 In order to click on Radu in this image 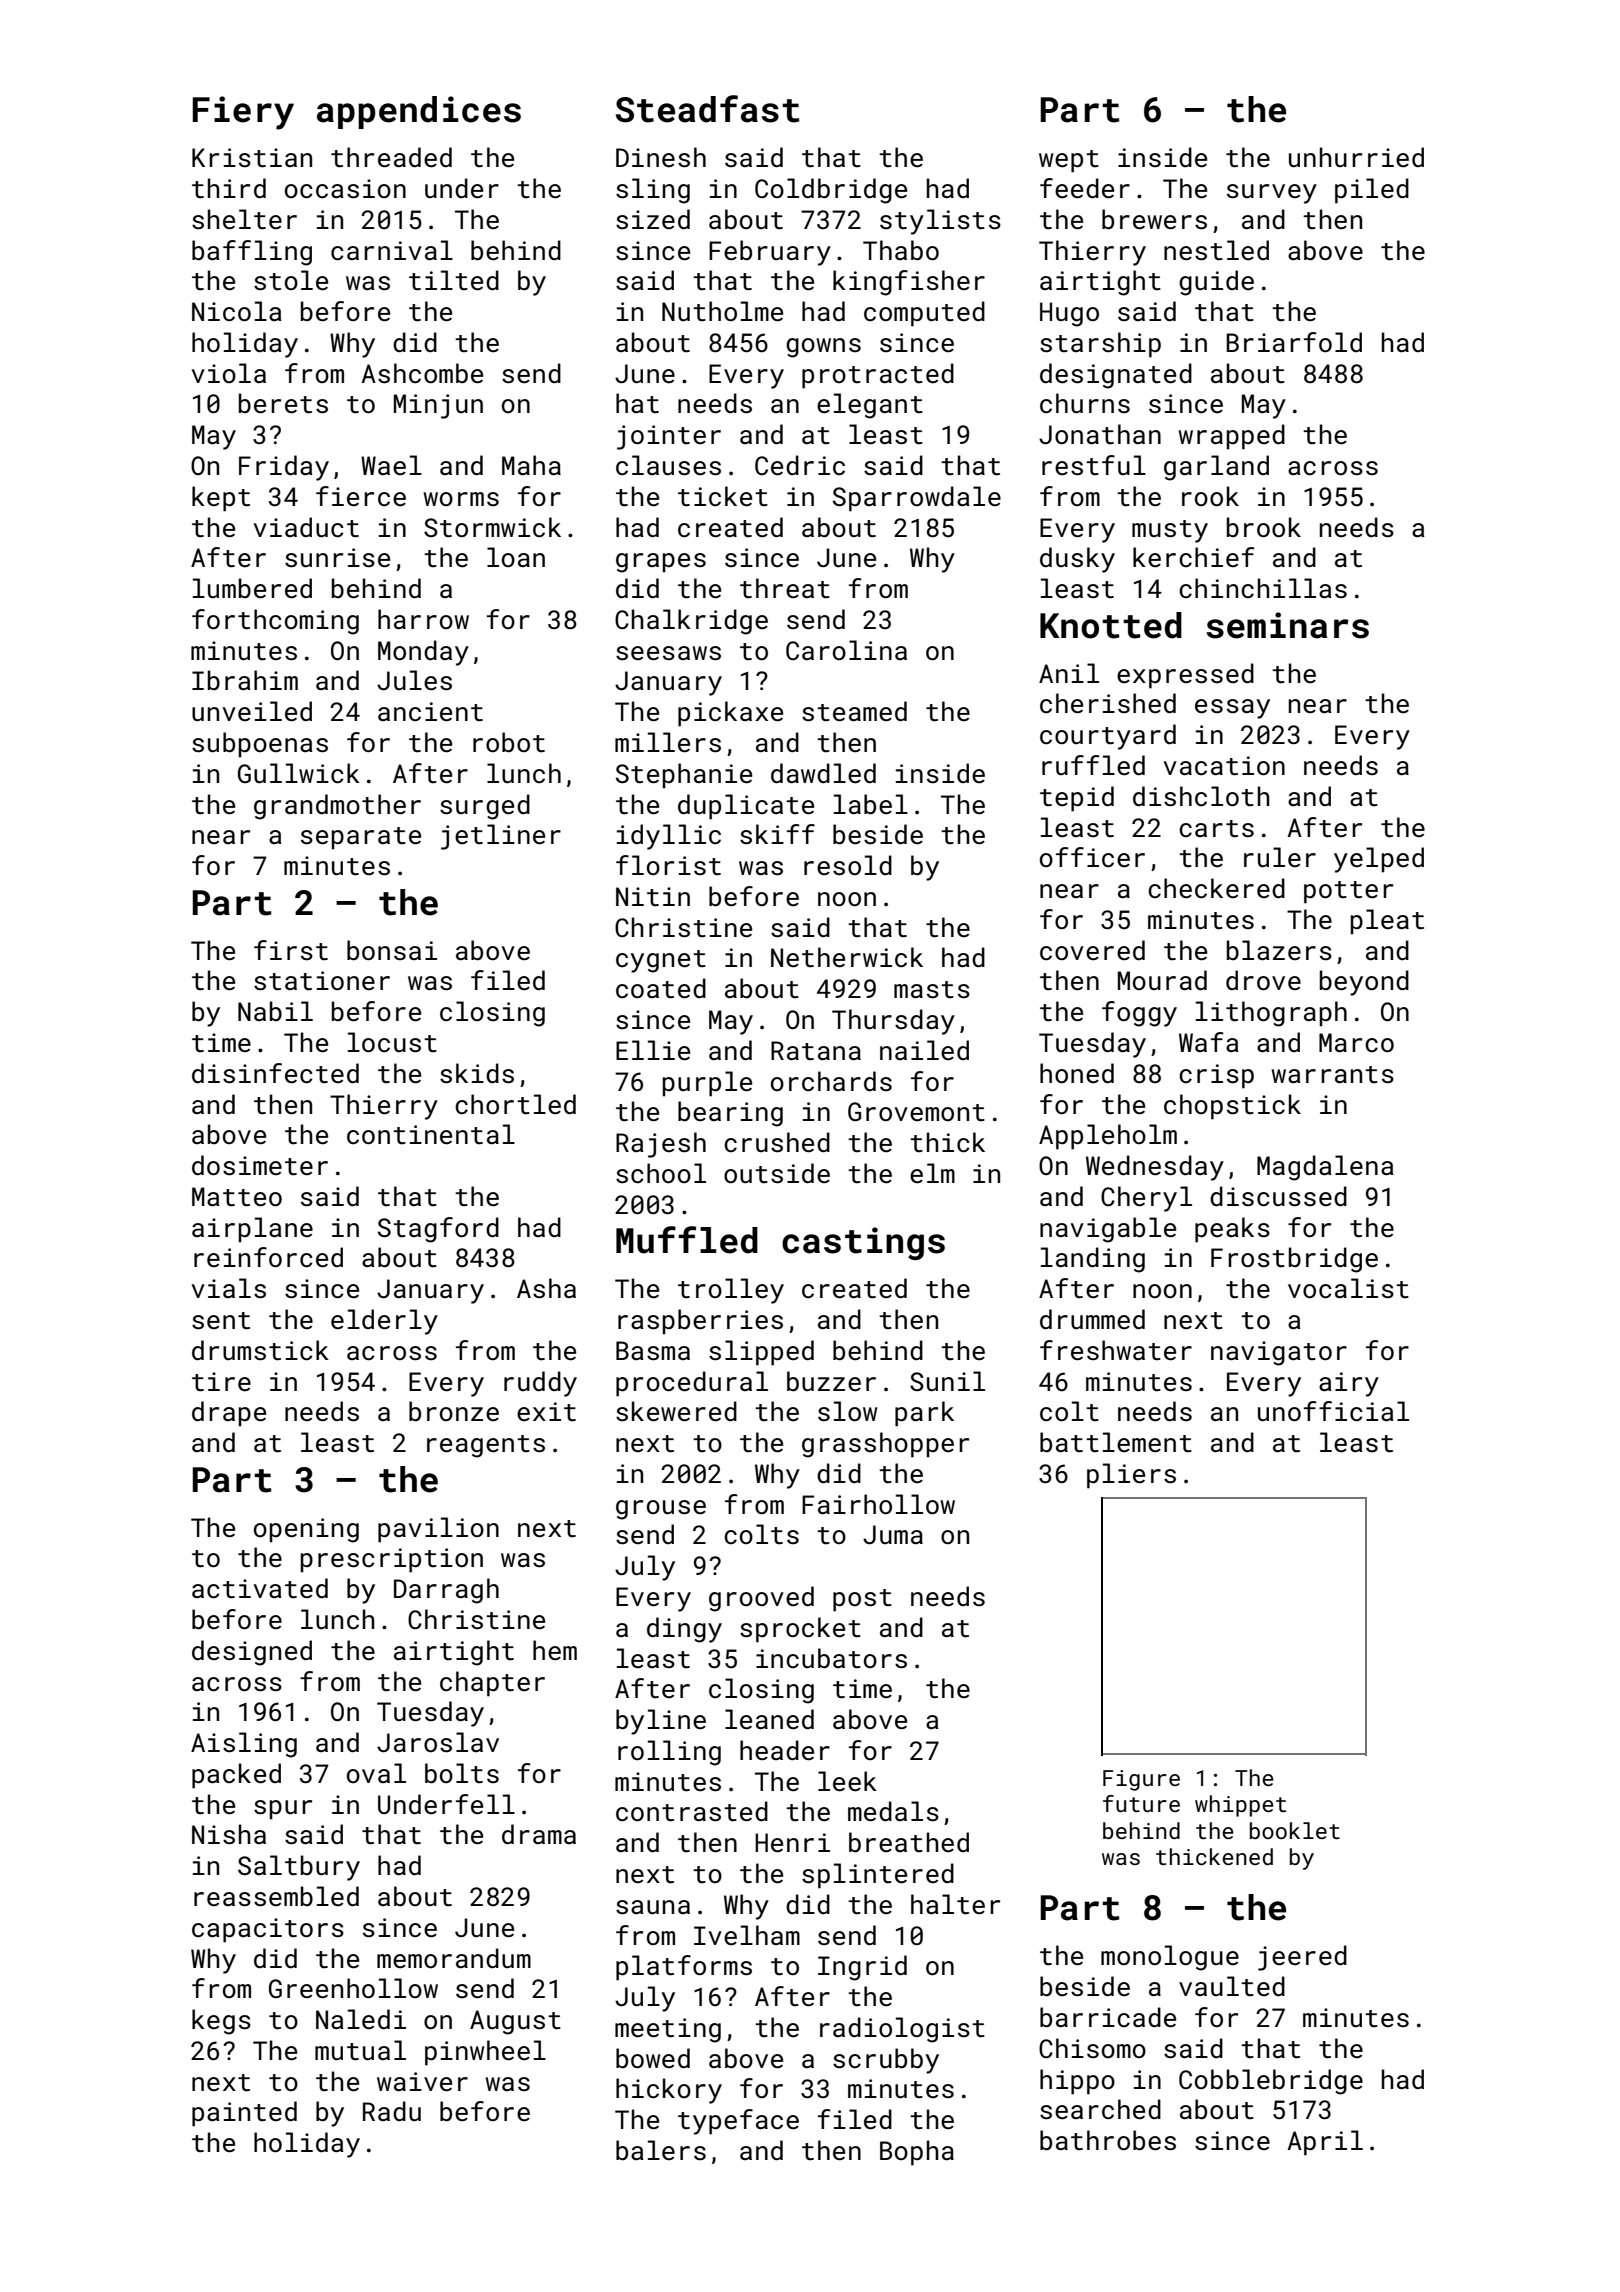, I will do `click(392, 2111)`.
